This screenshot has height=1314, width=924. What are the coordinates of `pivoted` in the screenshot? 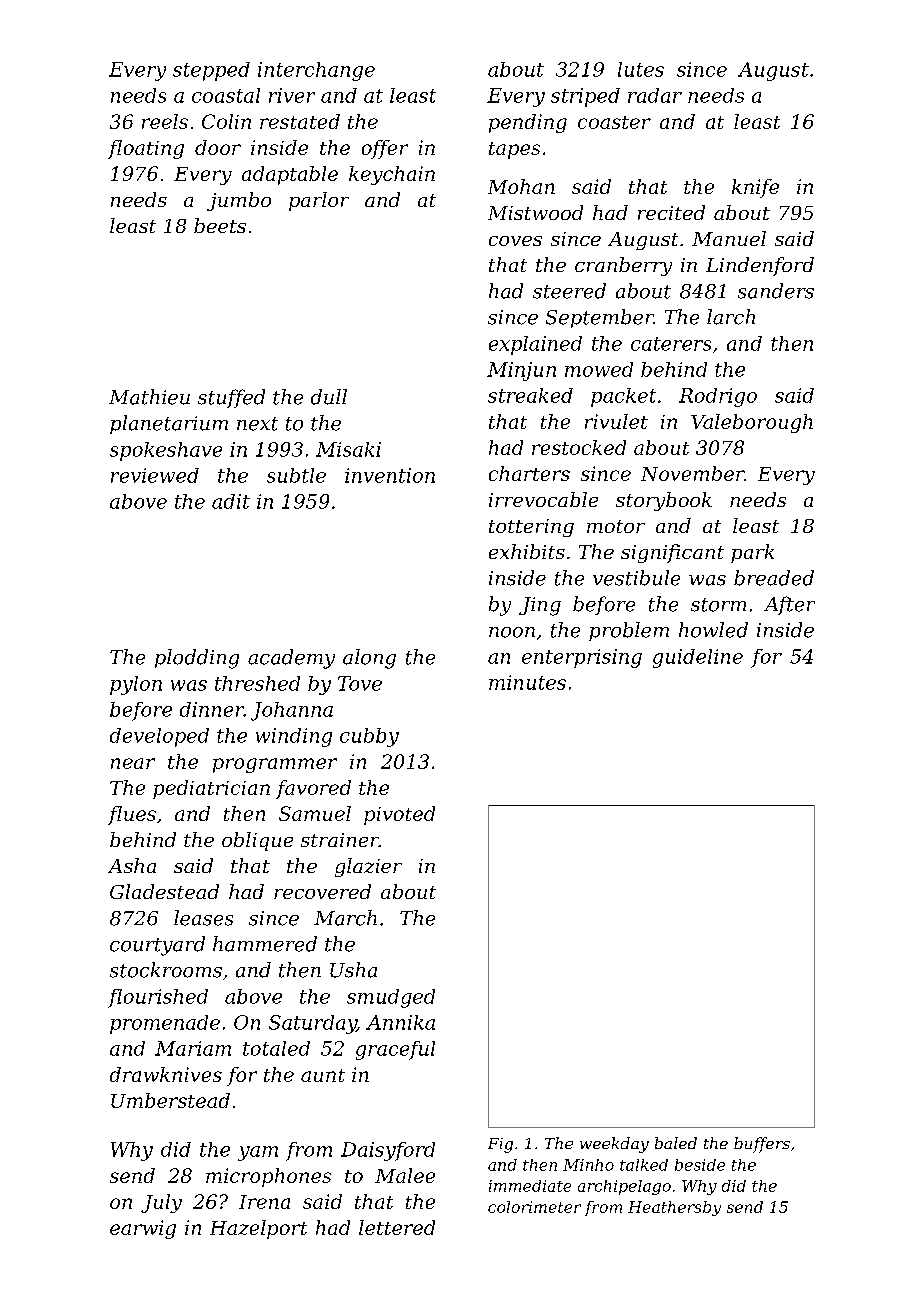 It's located at (399, 815).
